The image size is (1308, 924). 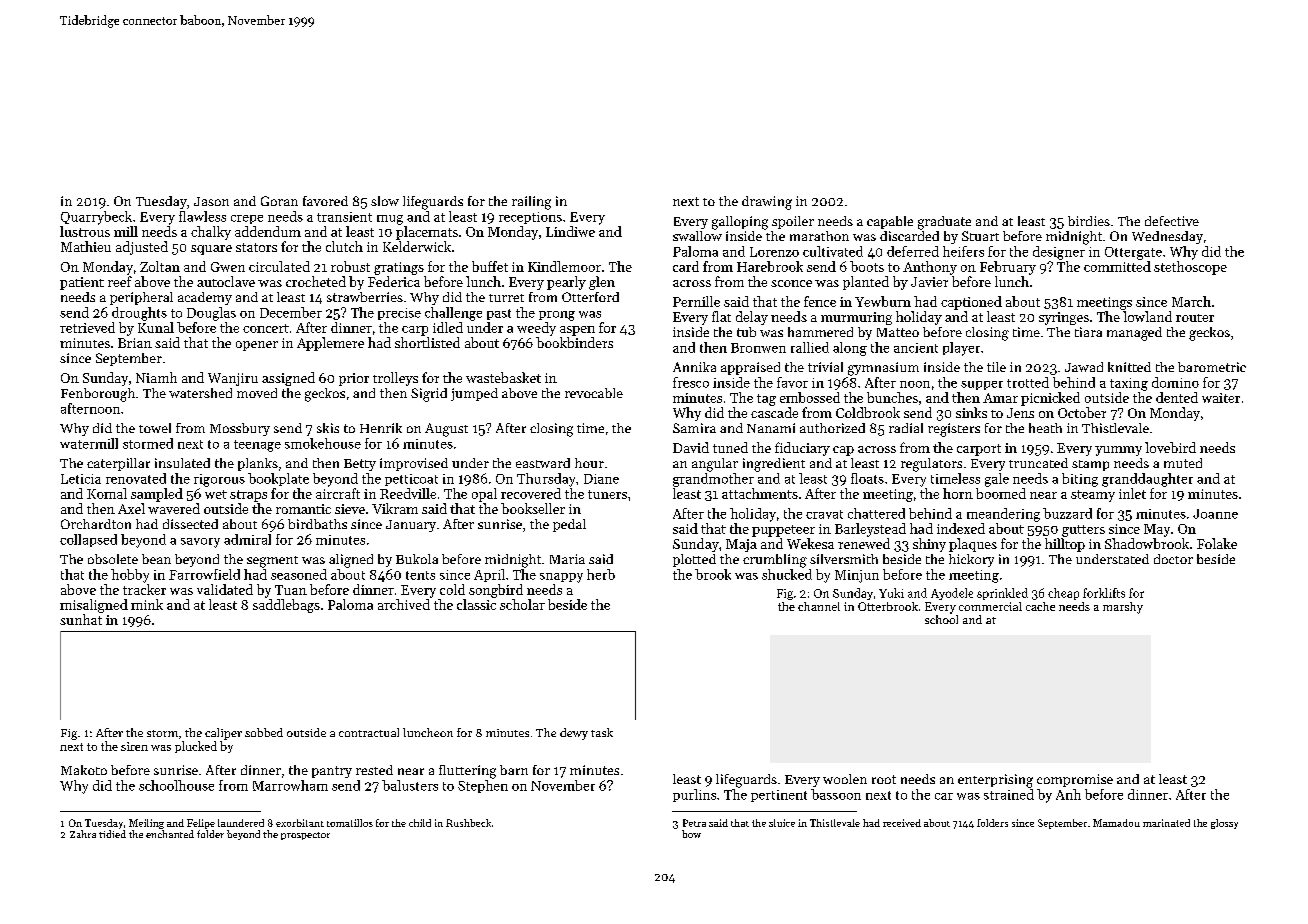 What do you see at coordinates (607, 494) in the image?
I see `tuners` at bounding box center [607, 494].
